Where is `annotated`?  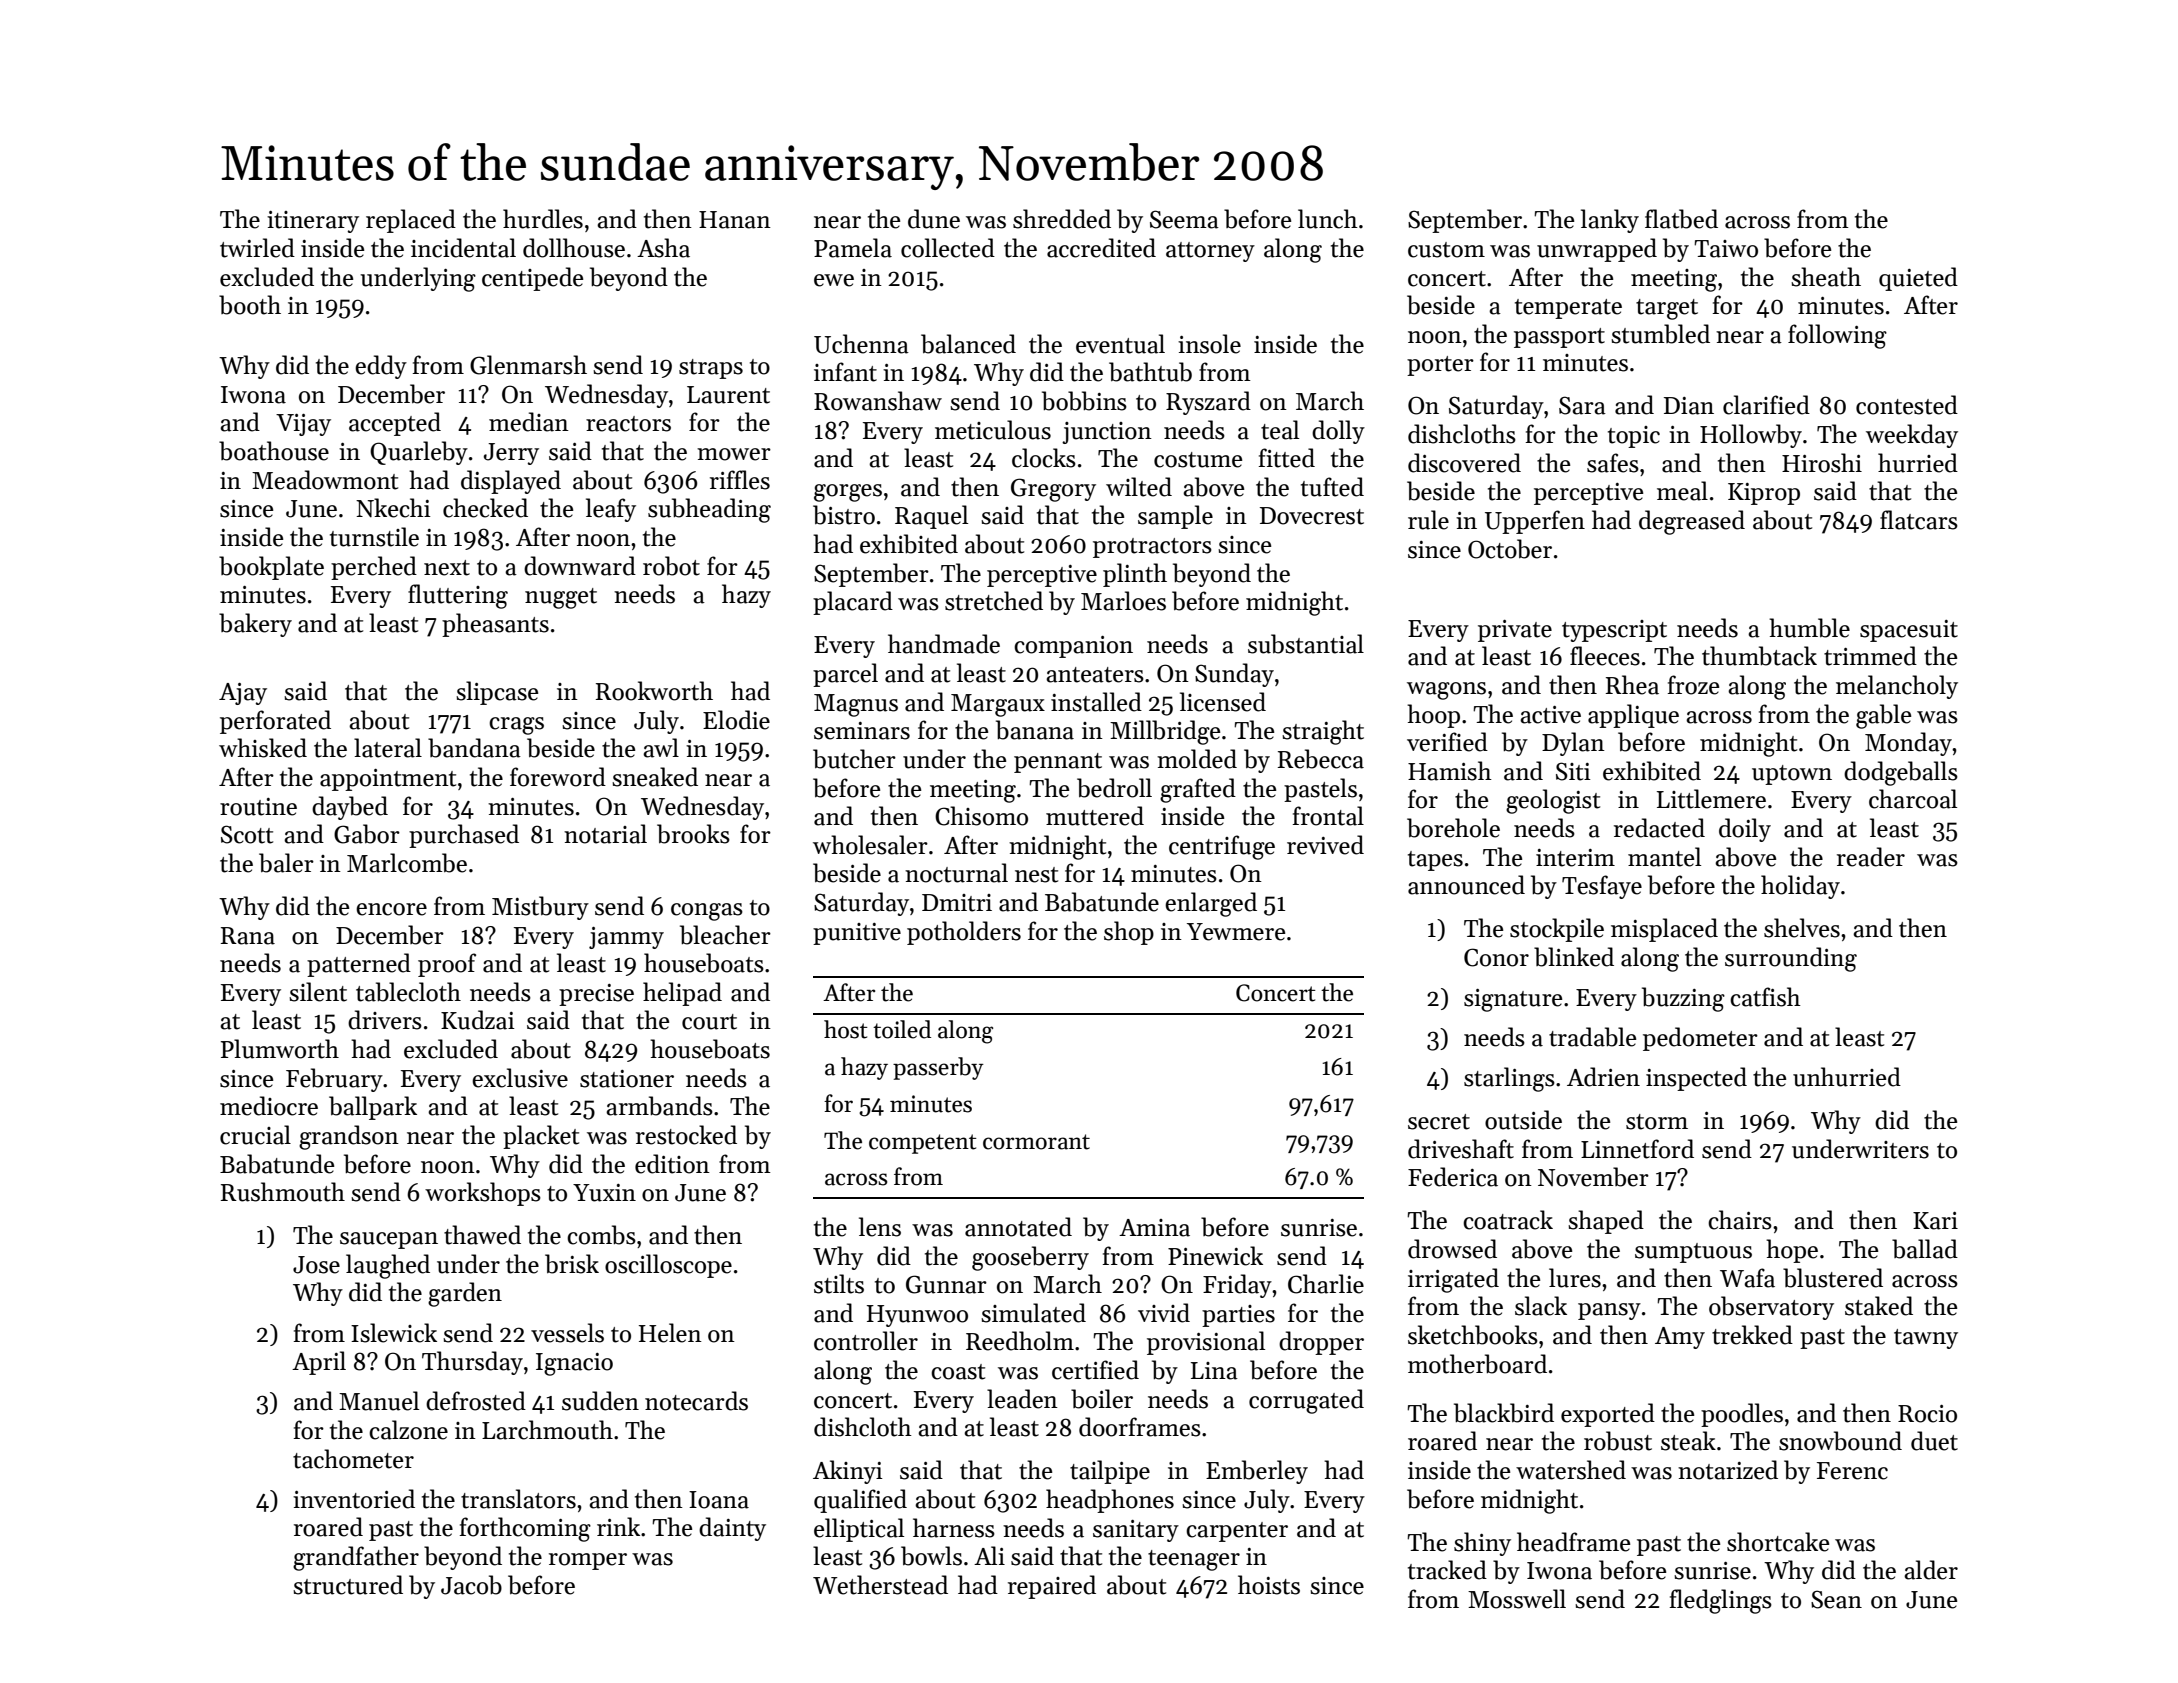
annotated is located at coordinates (1018, 1227).
